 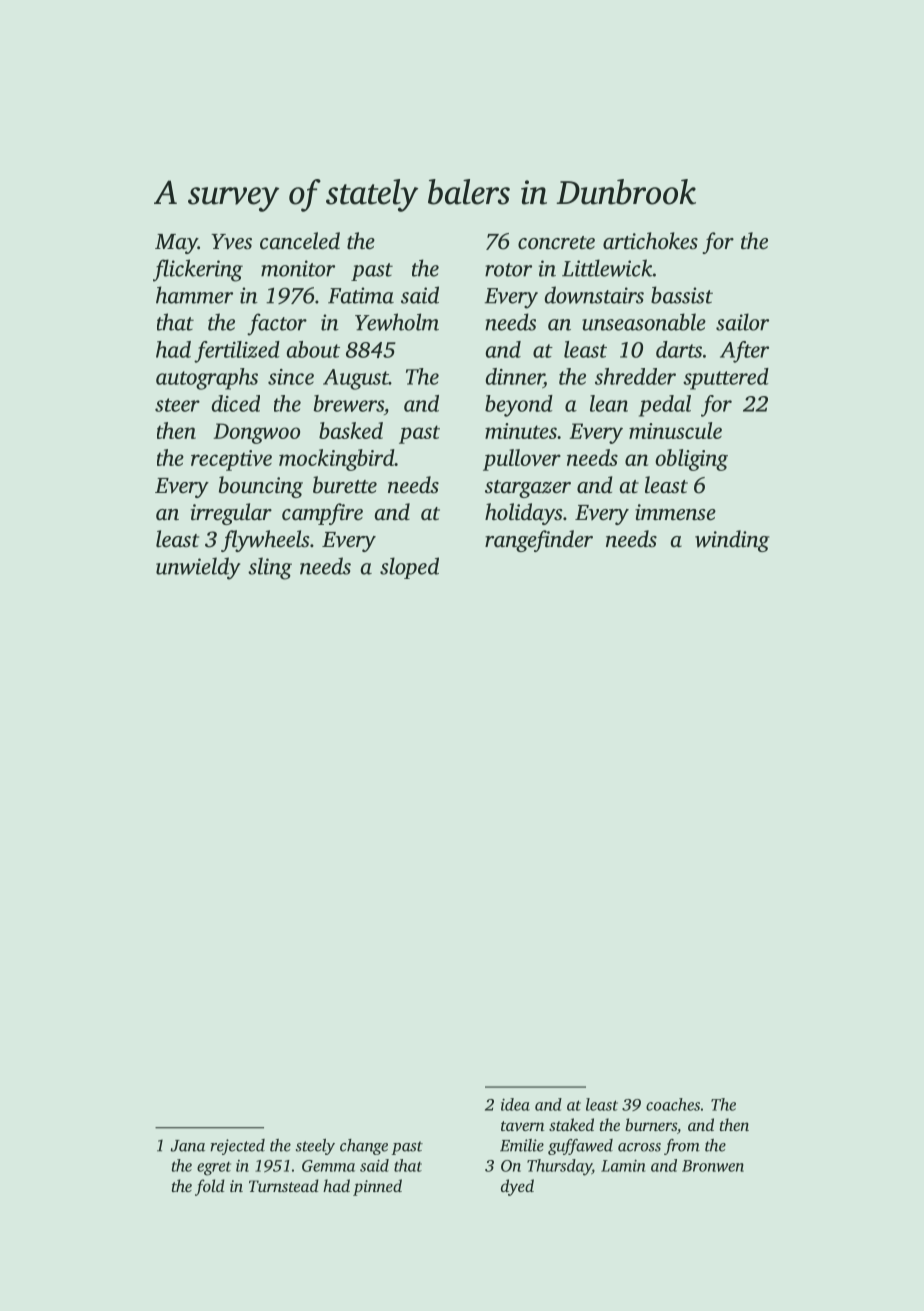 I want to click on change, so click(x=364, y=1147).
